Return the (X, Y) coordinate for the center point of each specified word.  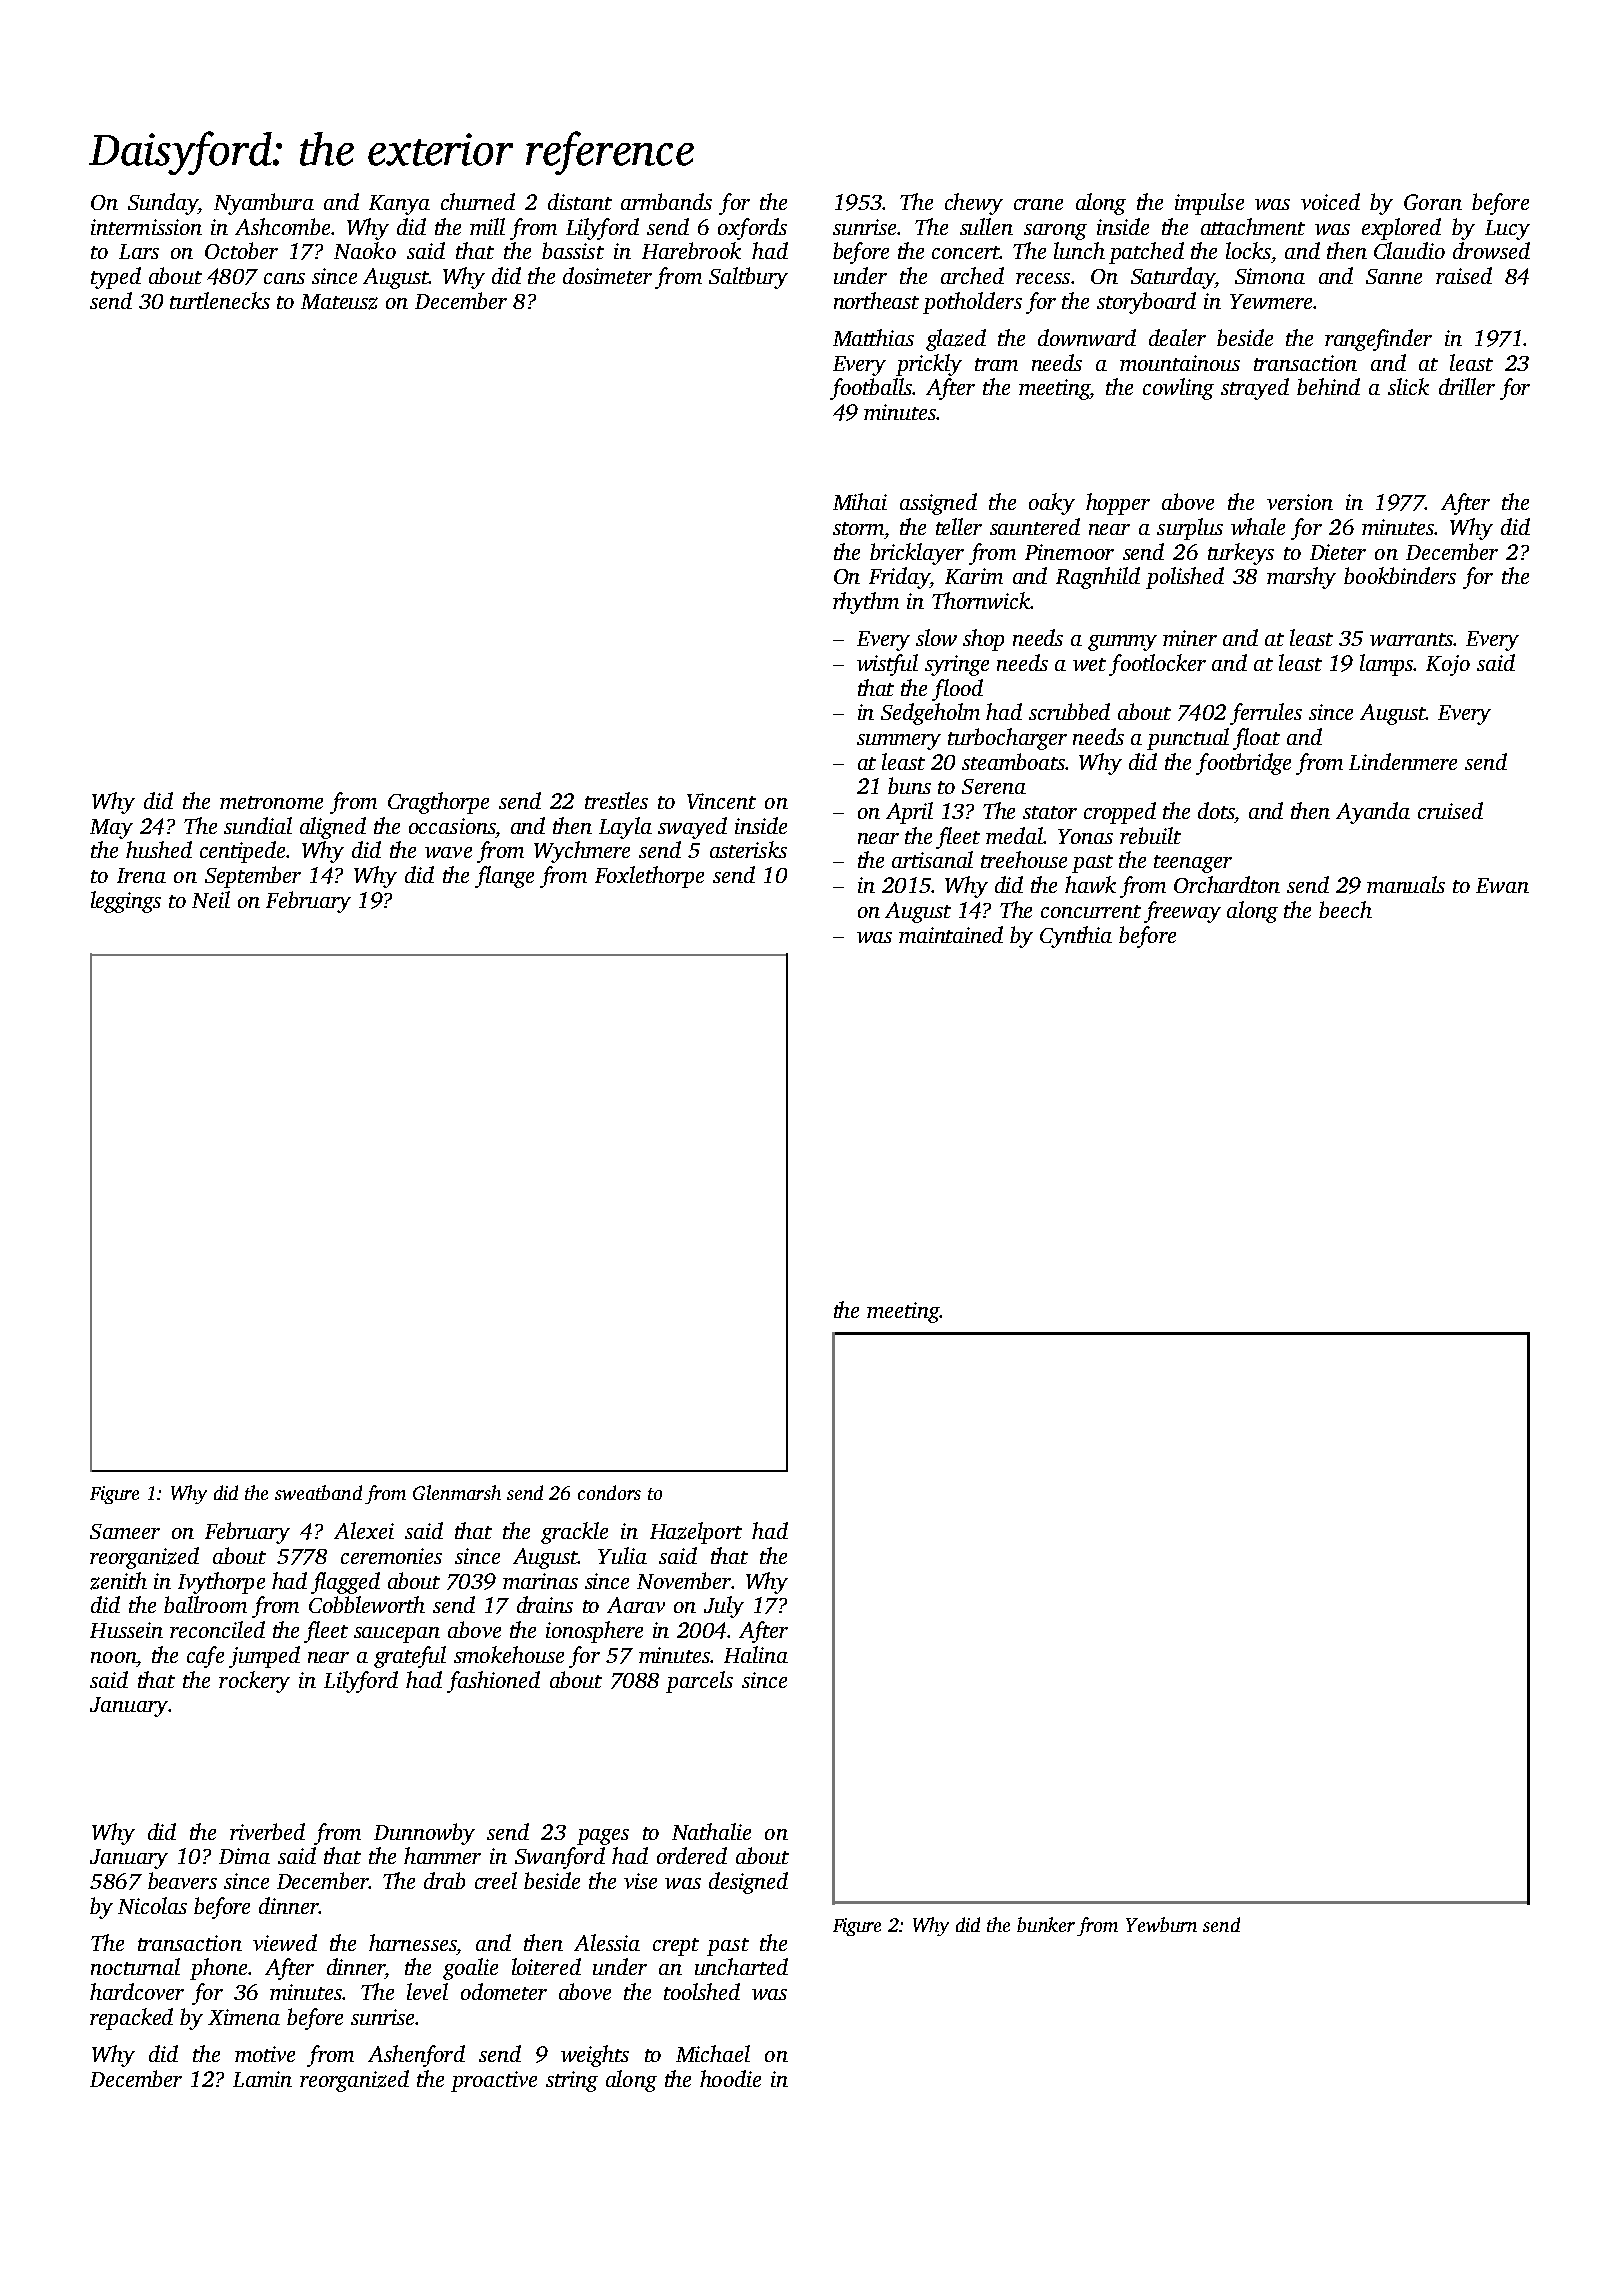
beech (1345, 909)
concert (966, 252)
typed (116, 278)
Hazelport (696, 1533)
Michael (713, 2053)
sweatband (318, 1492)
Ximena (244, 2017)
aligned (333, 828)
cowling (1178, 389)
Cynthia (1076, 937)
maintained (951, 934)
